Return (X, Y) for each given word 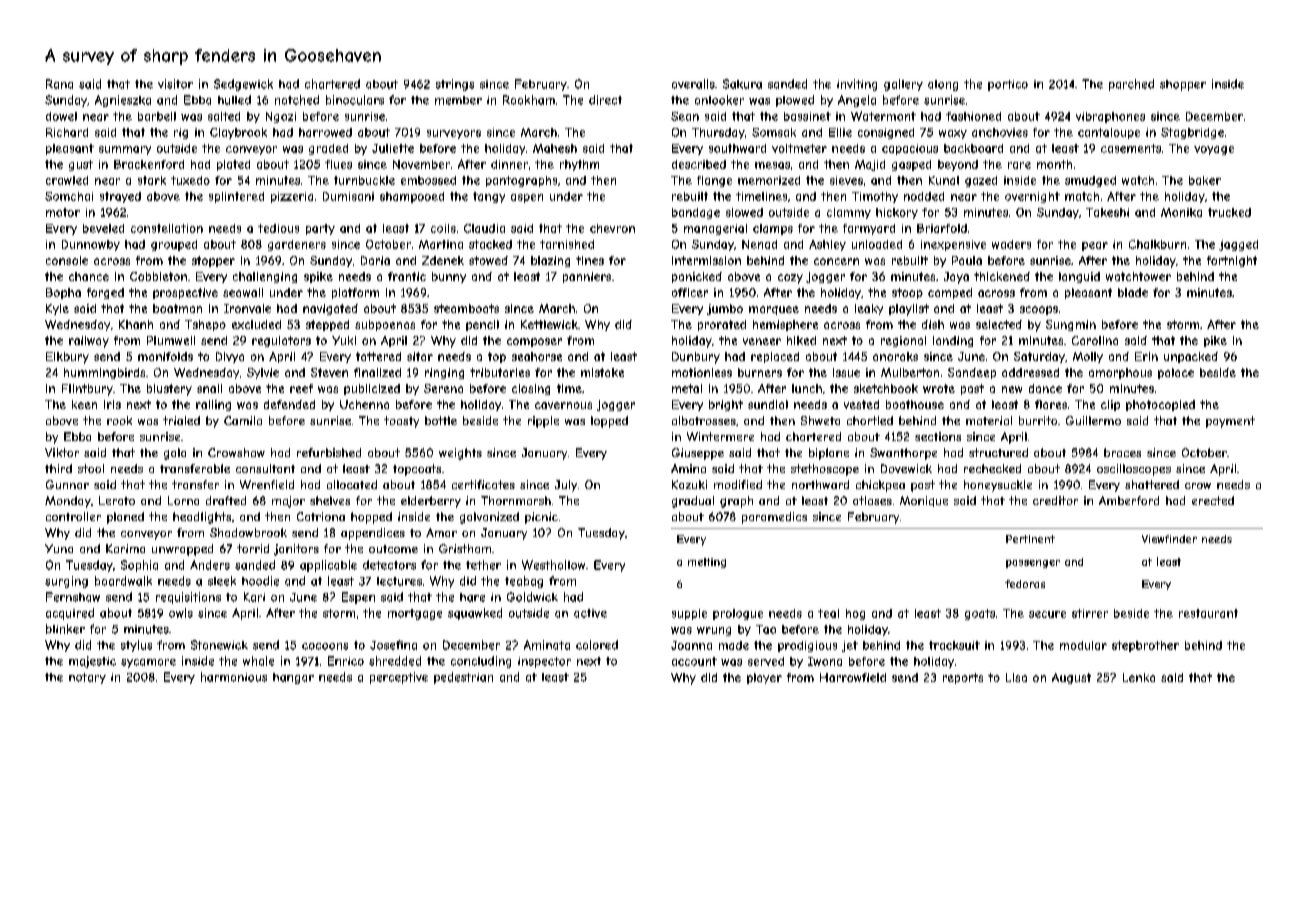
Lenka (1139, 677)
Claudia (484, 228)
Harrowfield (853, 677)
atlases (872, 500)
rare (1019, 165)
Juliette (393, 148)
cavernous (563, 405)
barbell (157, 116)
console (67, 260)
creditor (1055, 500)
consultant (265, 468)
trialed (181, 420)
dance (1045, 388)
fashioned (973, 116)
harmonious (234, 677)
